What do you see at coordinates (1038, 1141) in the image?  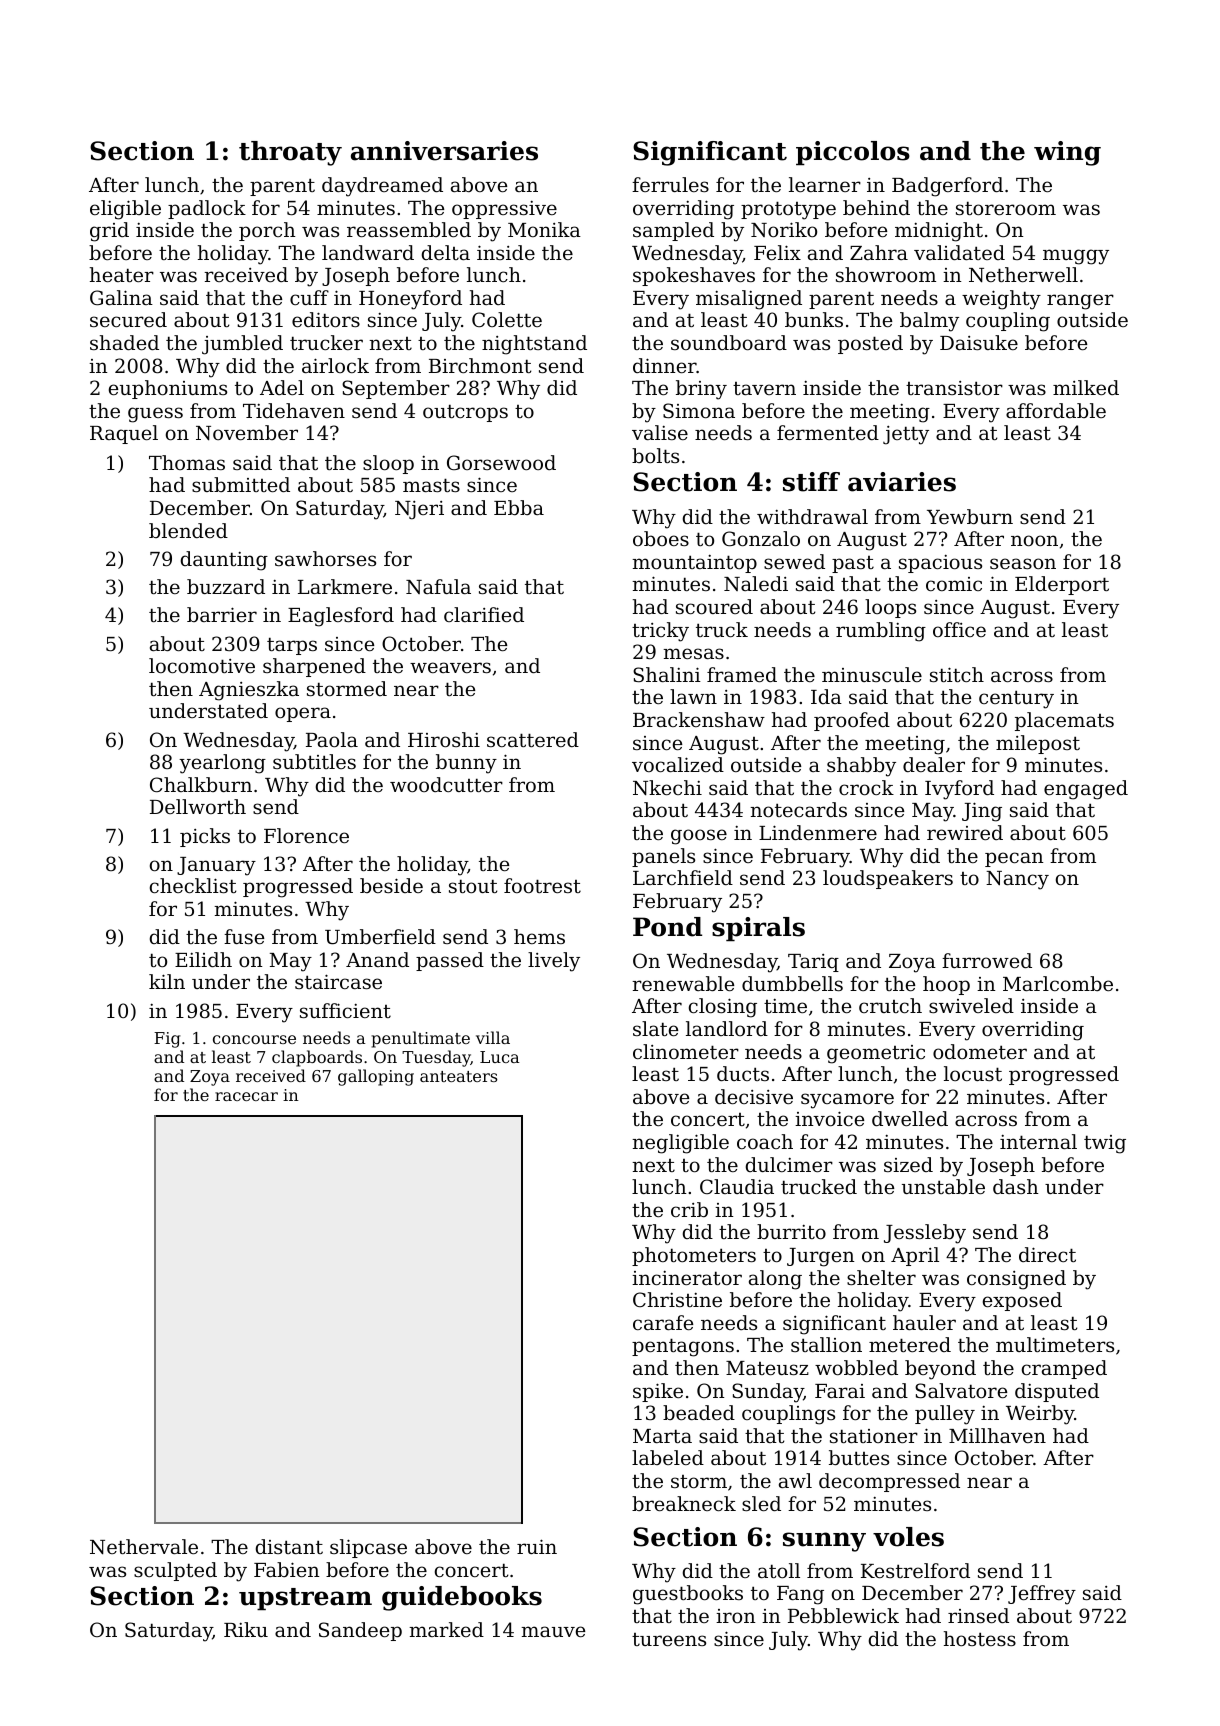 I see `internal` at bounding box center [1038, 1141].
